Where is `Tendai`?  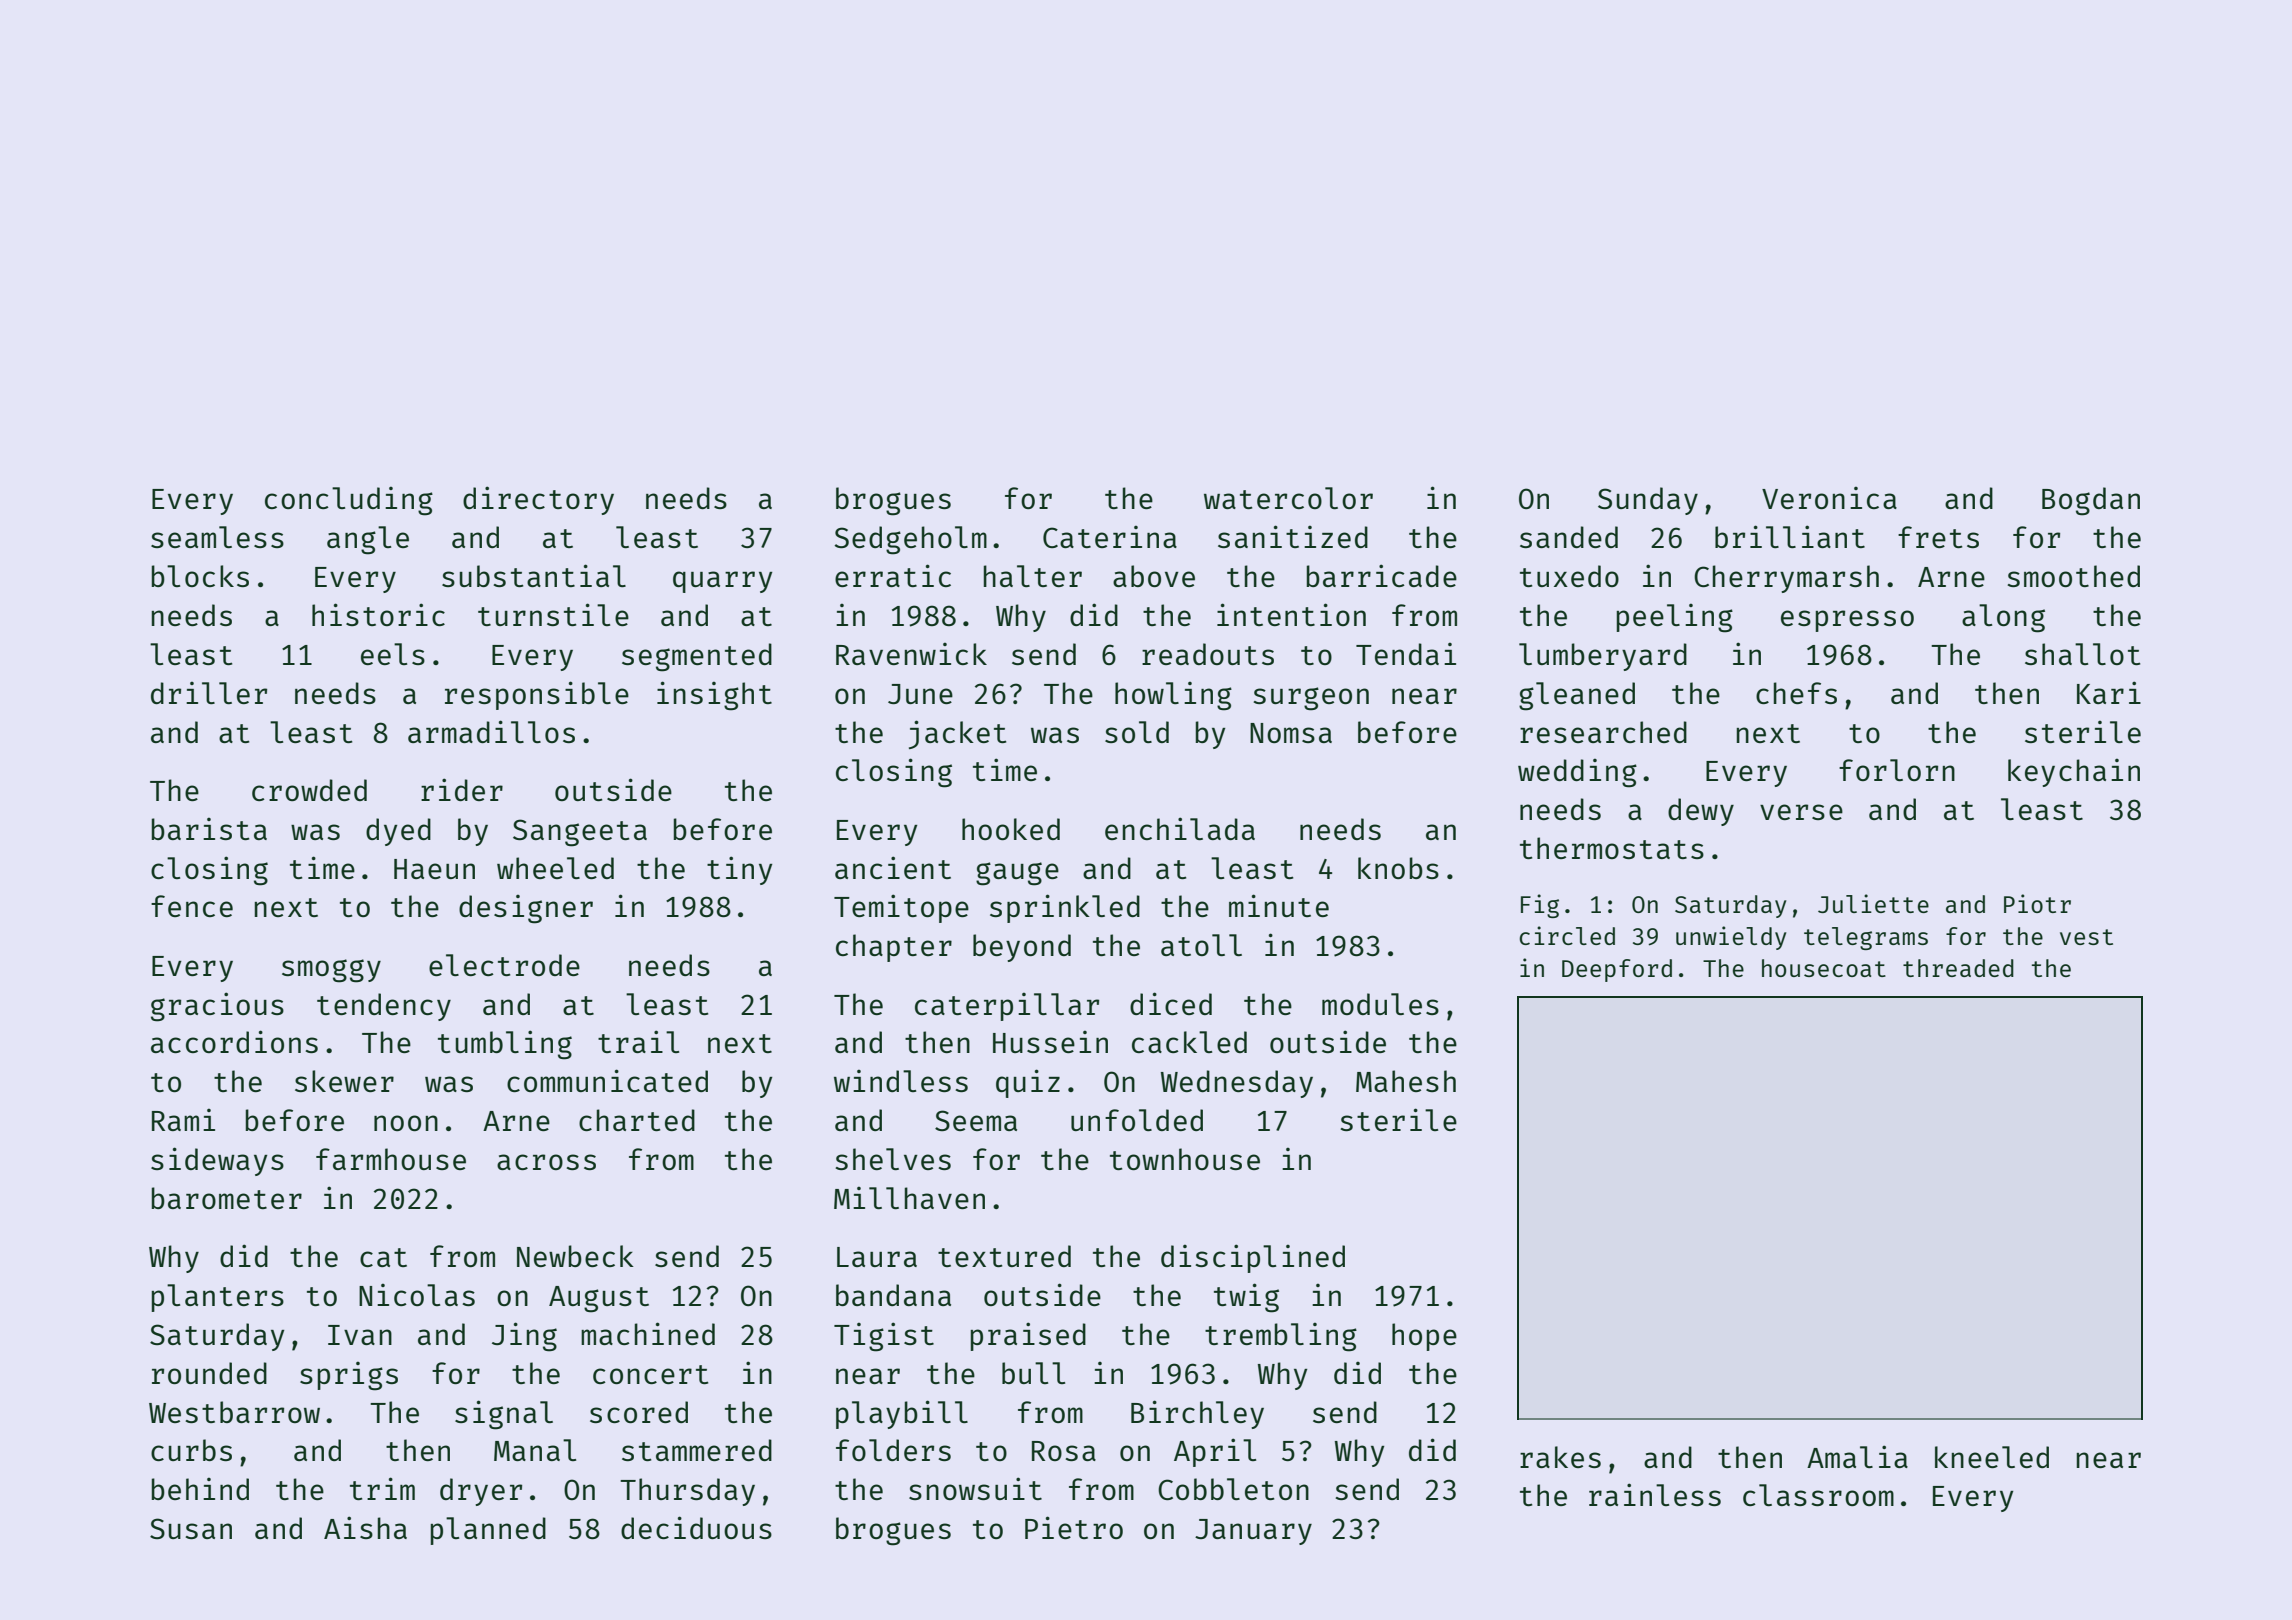 Tendai is located at coordinates (1406, 654).
